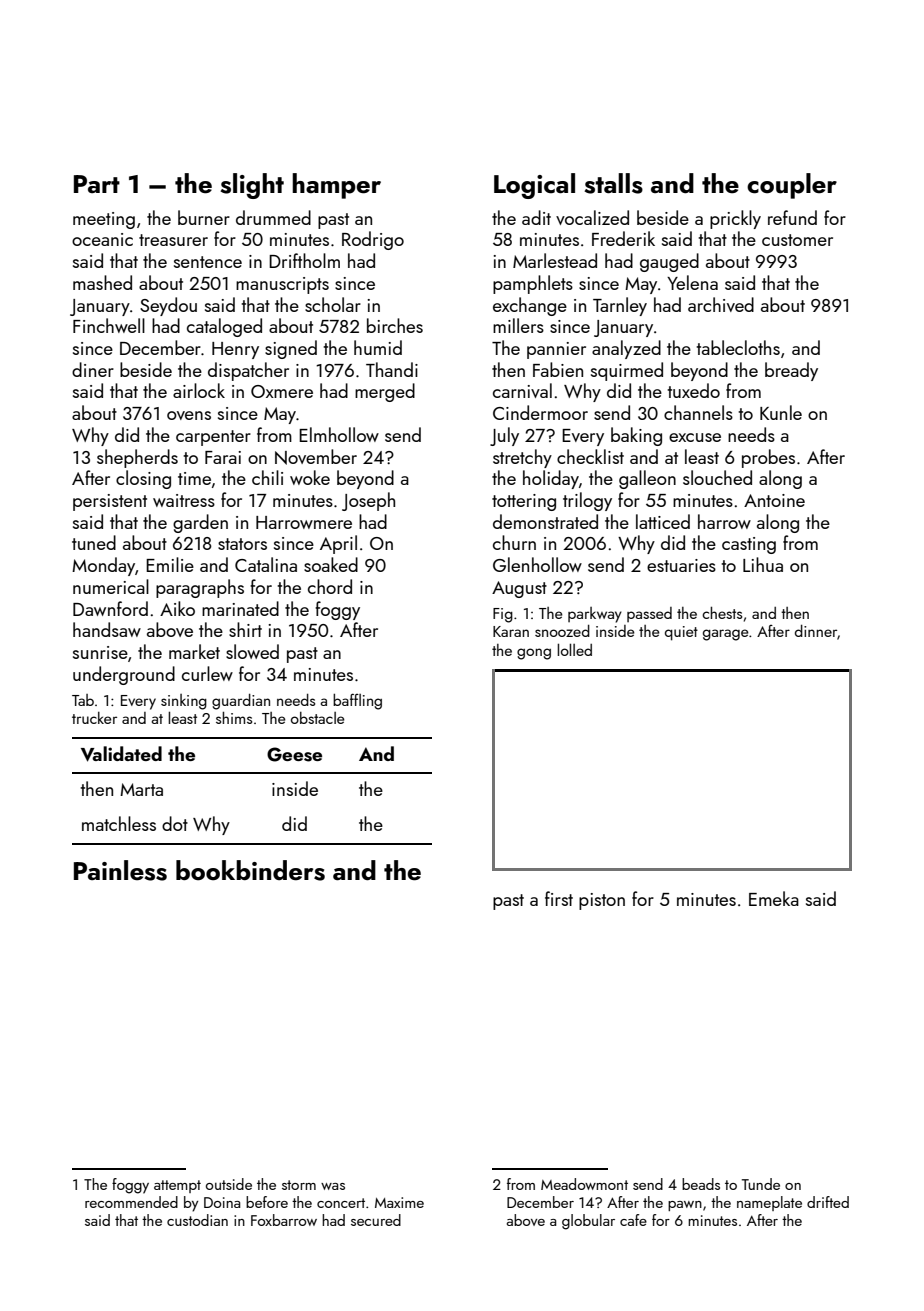 Image resolution: width=924 pixels, height=1311 pixels. I want to click on Painless, so click(120, 870).
